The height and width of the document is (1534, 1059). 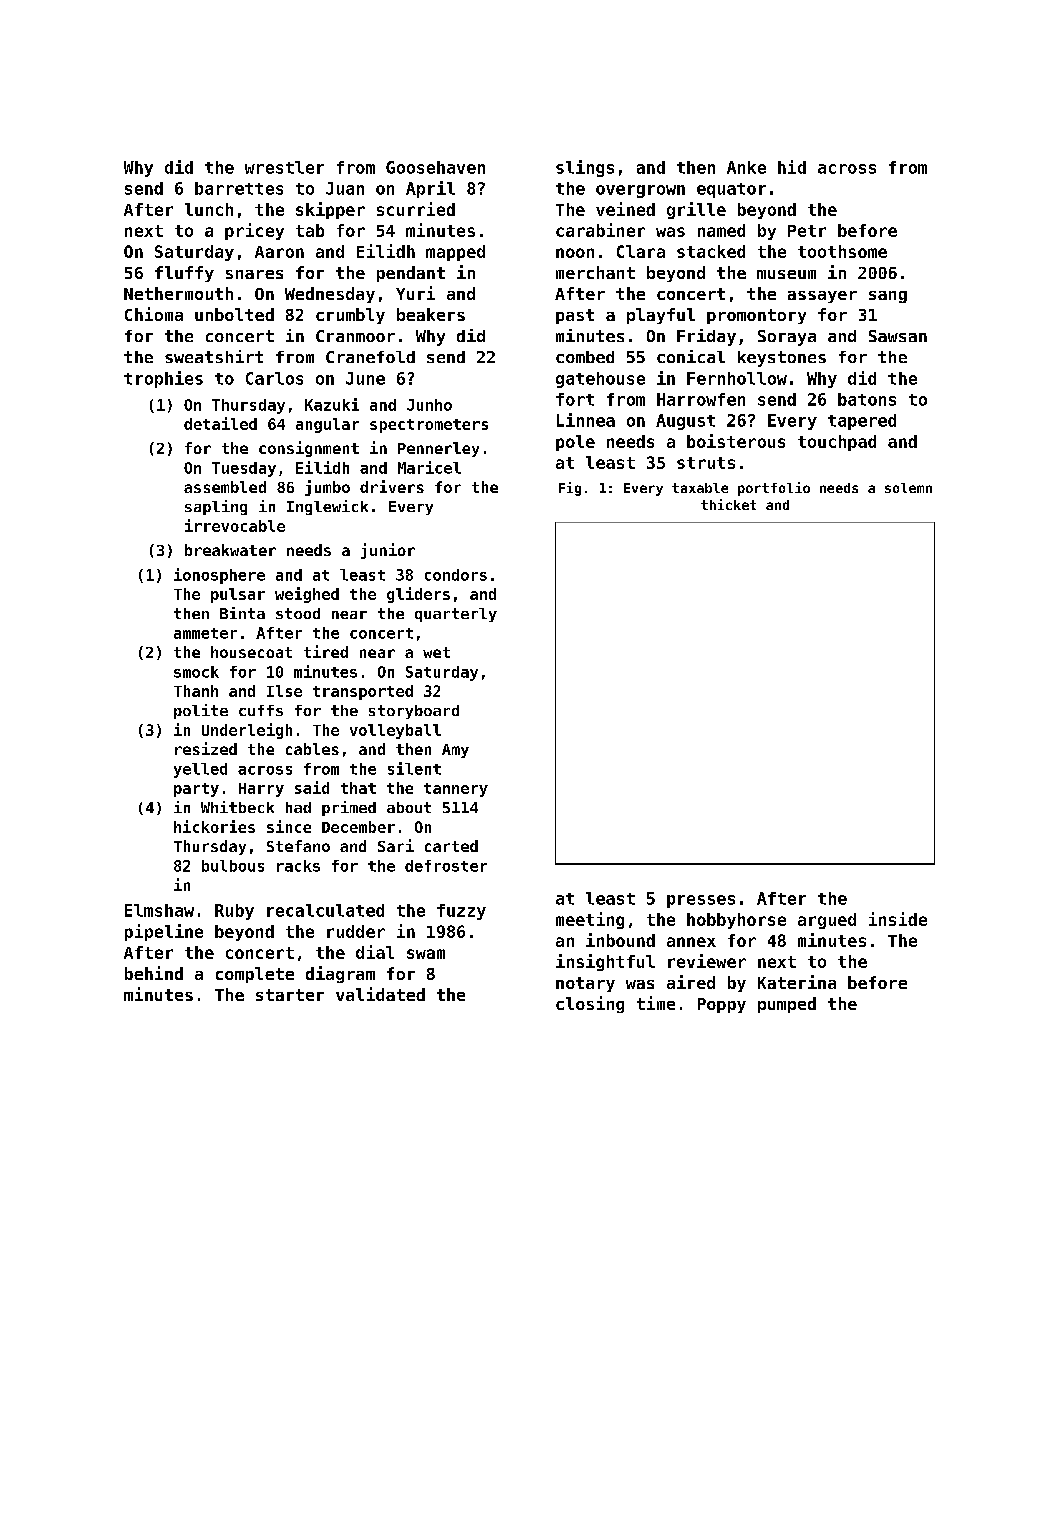 What do you see at coordinates (446, 866) in the document?
I see `defroster` at bounding box center [446, 866].
